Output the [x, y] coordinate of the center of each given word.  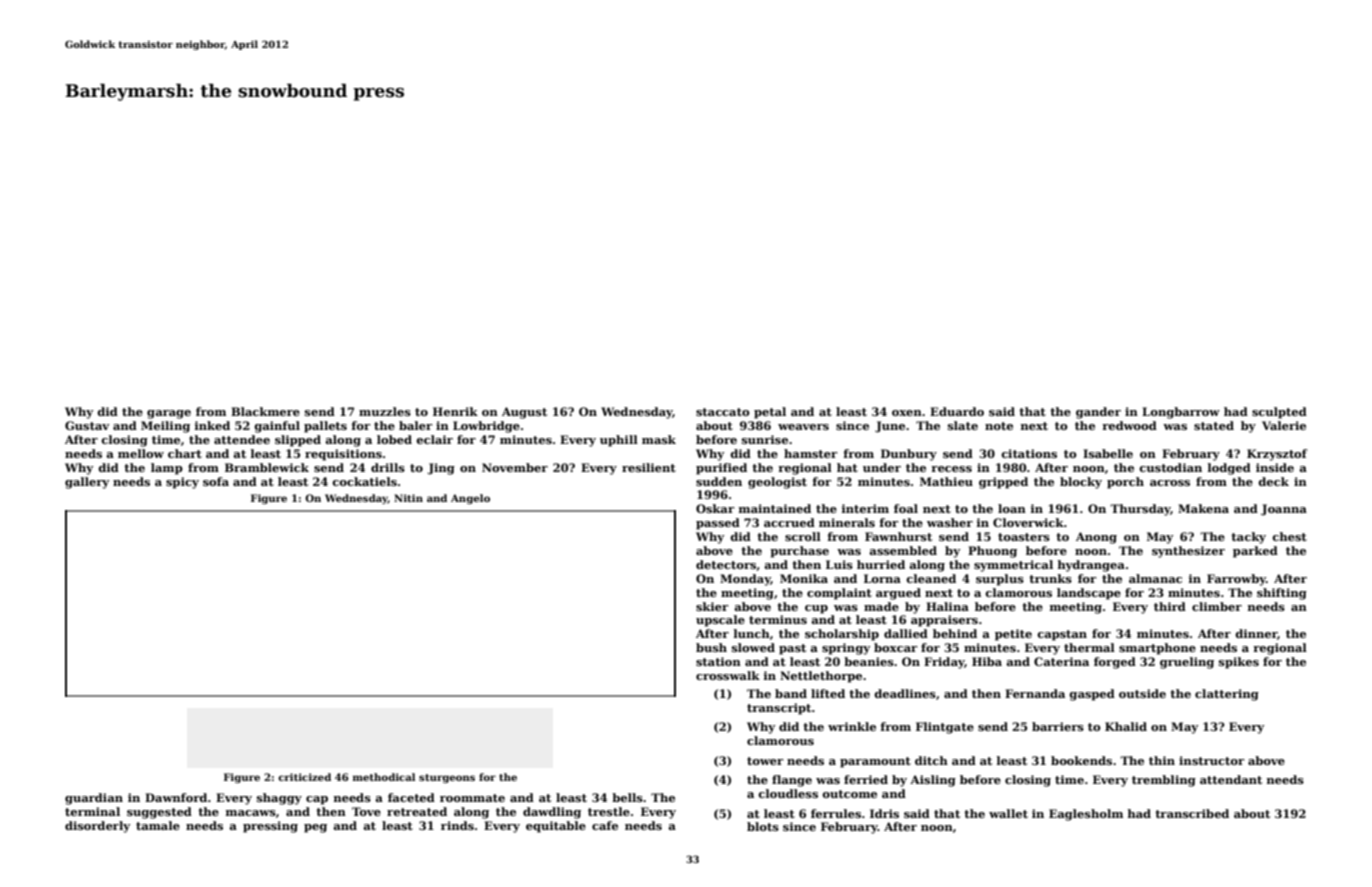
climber [1217, 606]
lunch [752, 633]
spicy [182, 483]
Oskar [715, 508]
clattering [1227, 695]
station [718, 661]
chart [185, 453]
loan [1012, 508]
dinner [1256, 634]
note [999, 426]
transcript [779, 709]
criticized [304, 777]
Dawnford [176, 797]
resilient [649, 467]
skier [712, 606]
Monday [745, 580]
